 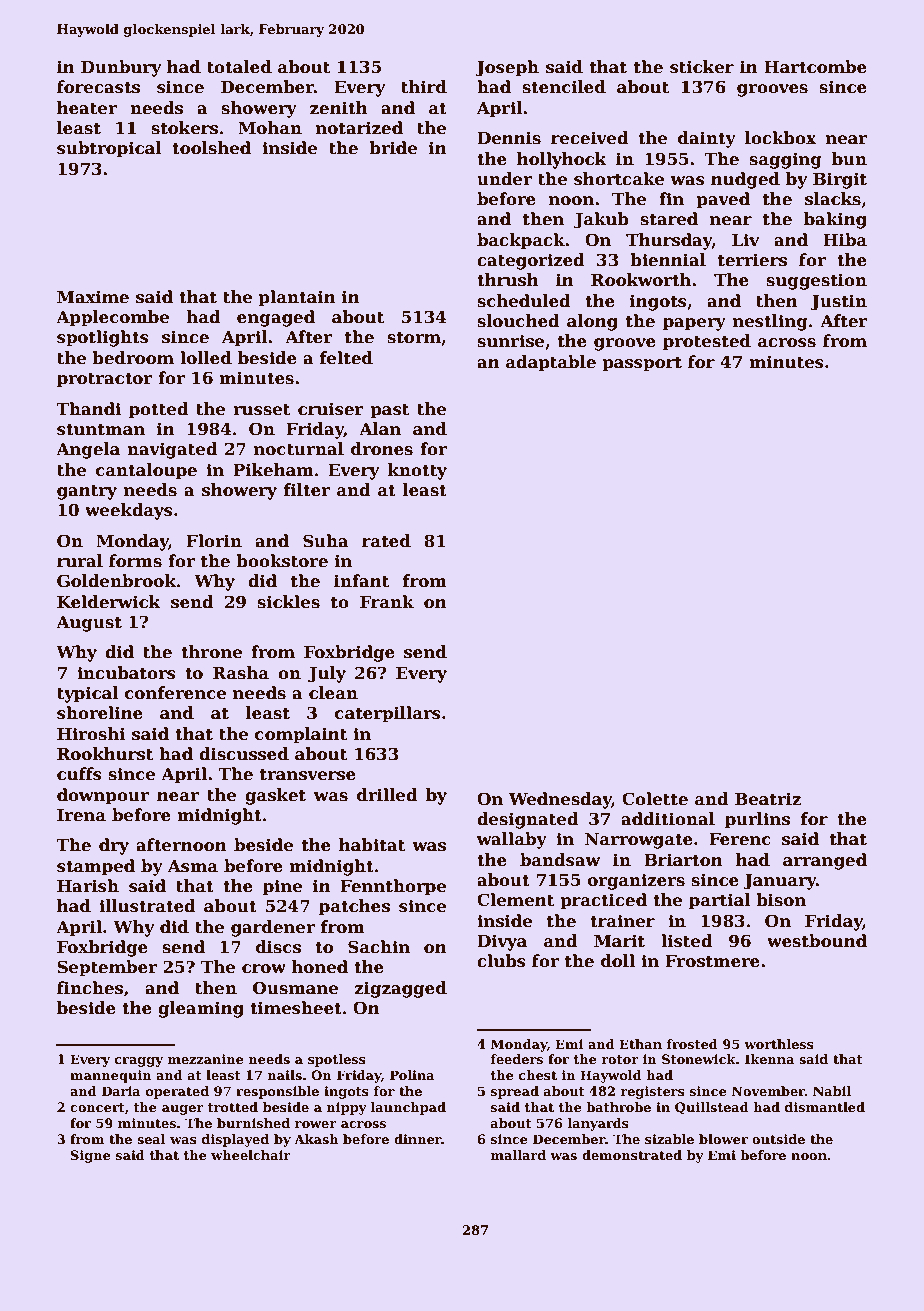 I want to click on forecasts, so click(x=98, y=87).
